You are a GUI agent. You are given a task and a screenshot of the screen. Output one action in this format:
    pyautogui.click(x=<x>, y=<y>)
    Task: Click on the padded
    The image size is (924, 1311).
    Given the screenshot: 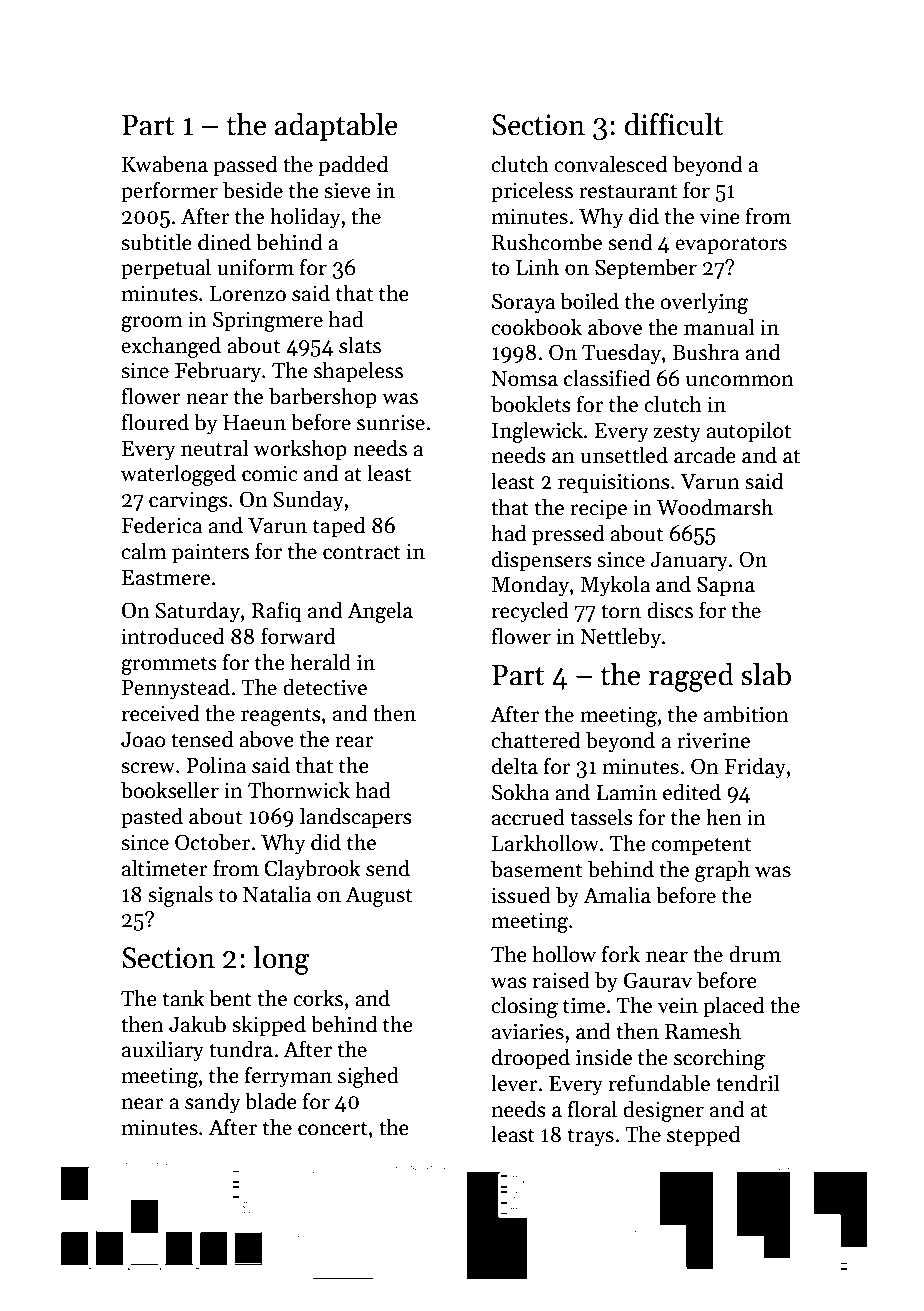 What is the action you would take?
    pyautogui.click(x=353, y=166)
